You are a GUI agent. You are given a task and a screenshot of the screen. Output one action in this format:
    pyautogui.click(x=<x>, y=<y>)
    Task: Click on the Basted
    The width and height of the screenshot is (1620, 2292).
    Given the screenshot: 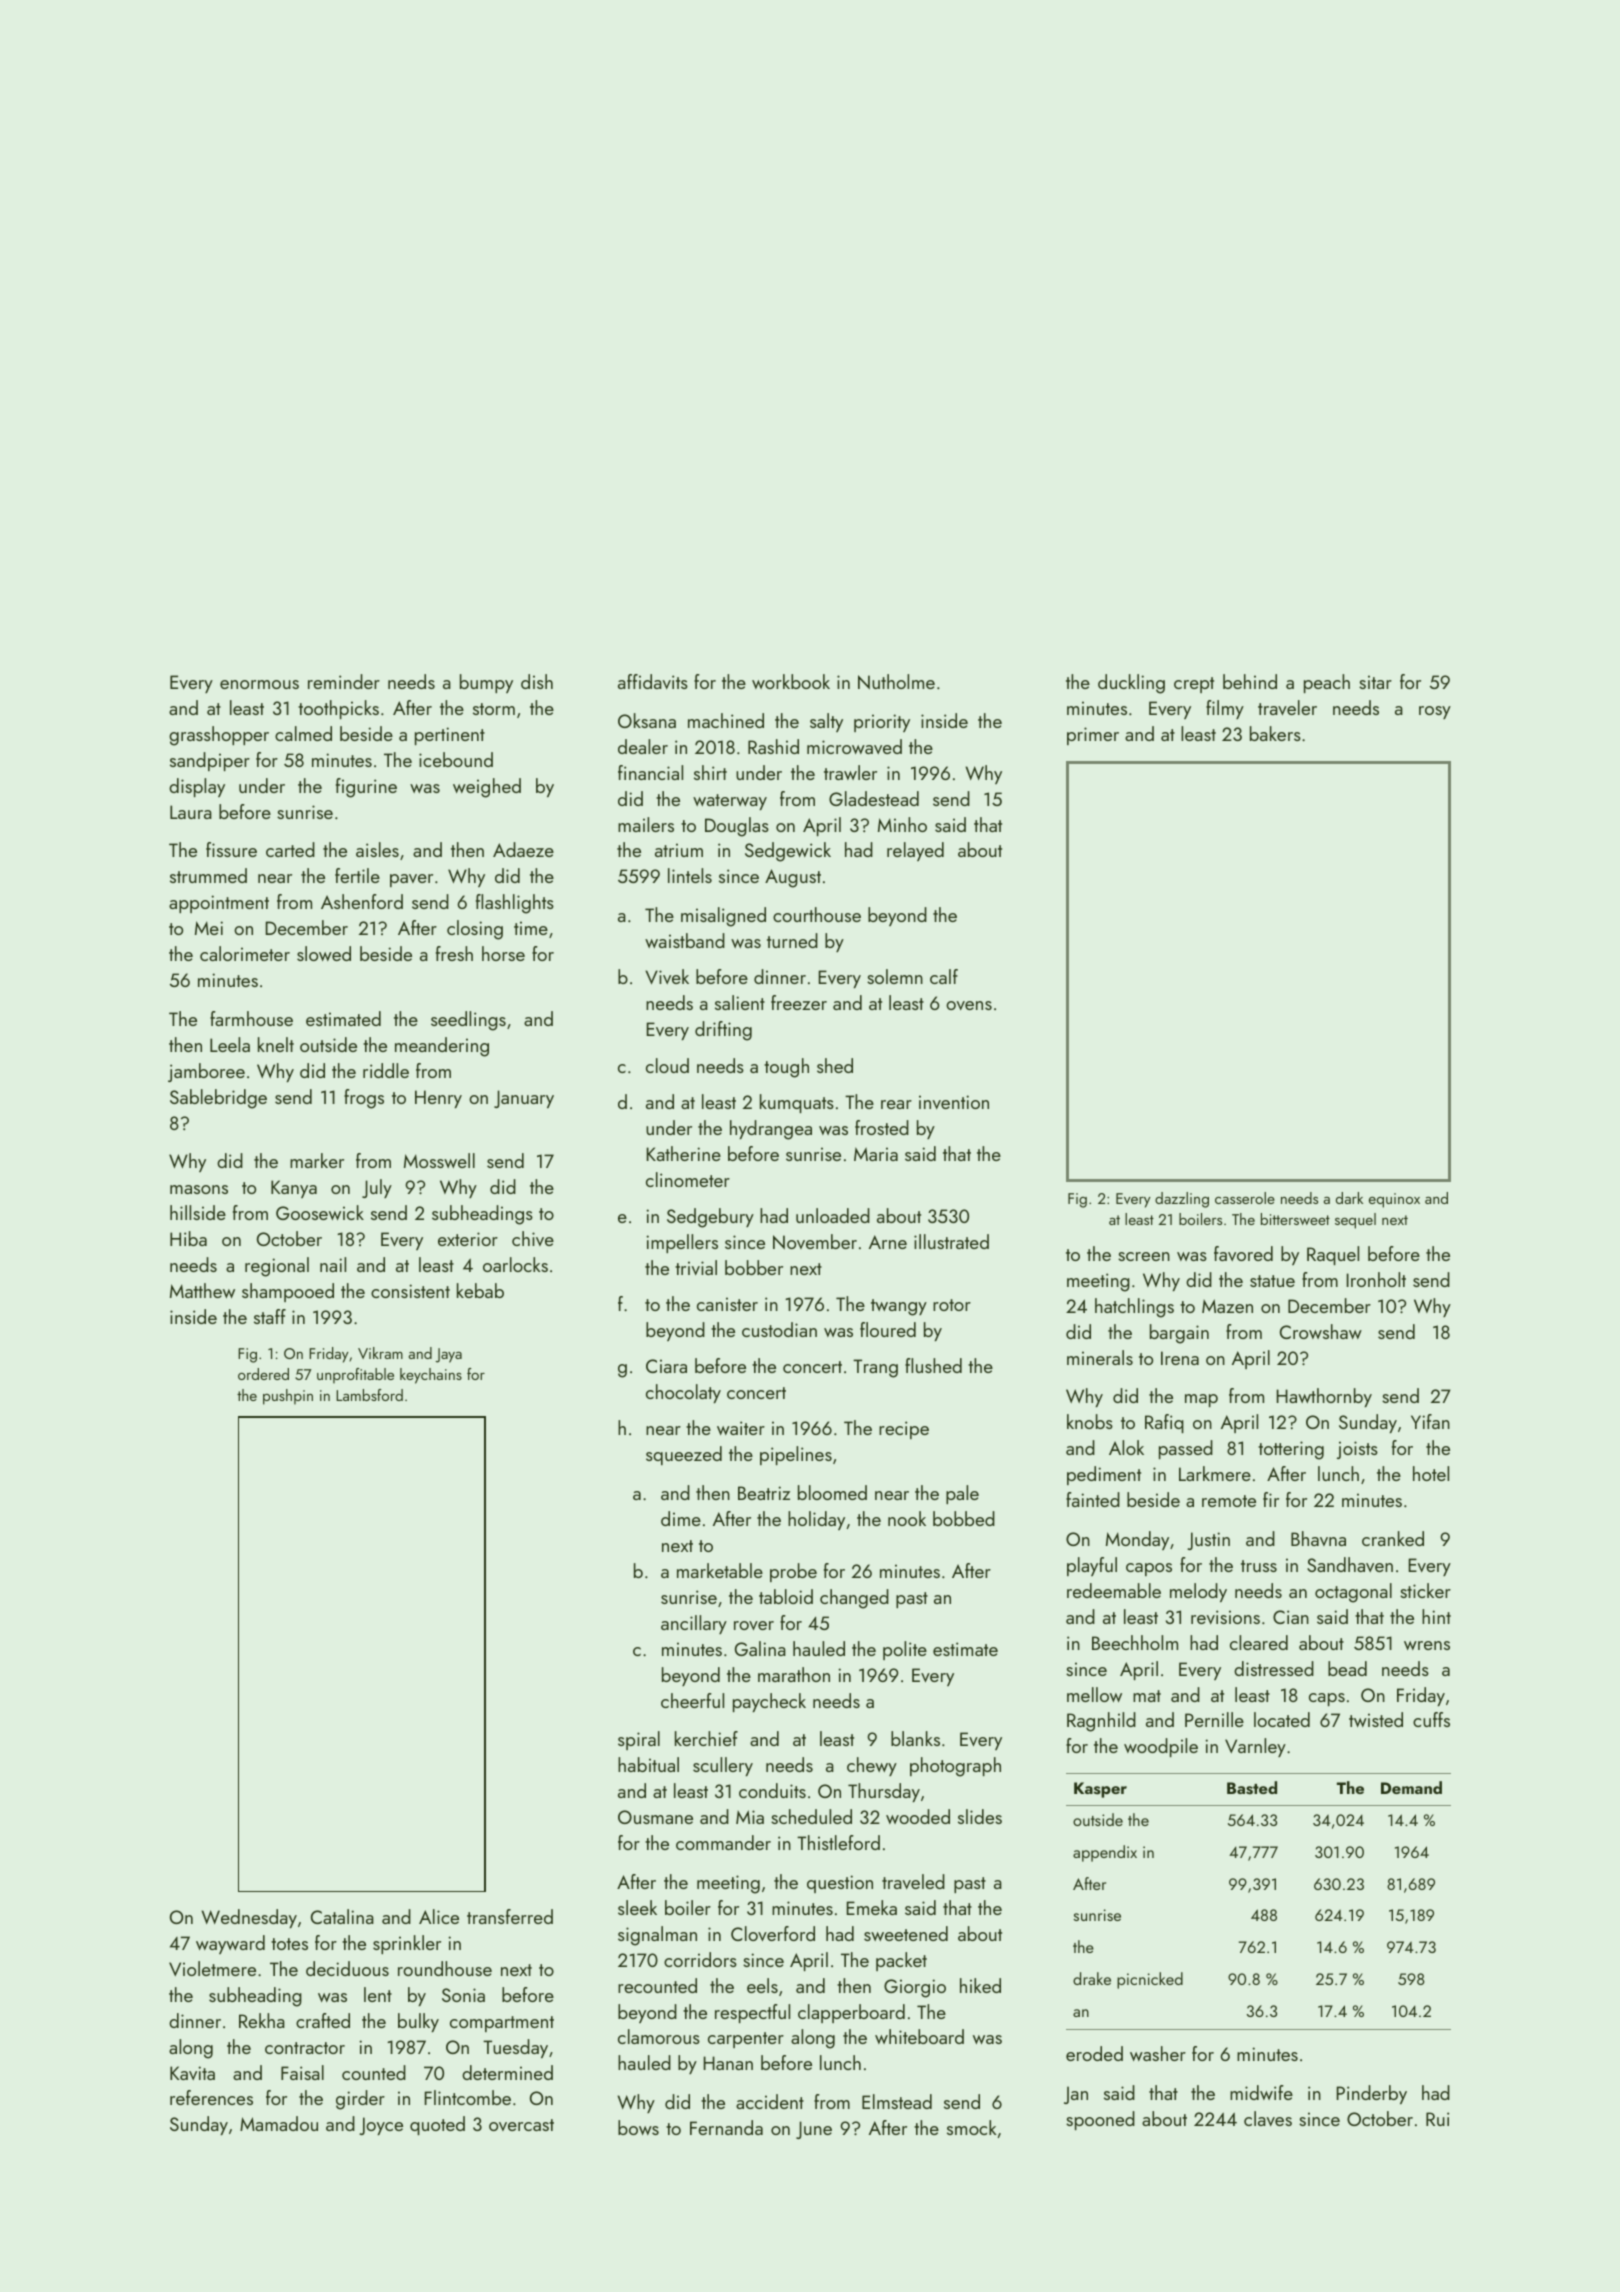 What is the action you would take?
    pyautogui.click(x=1252, y=1788)
